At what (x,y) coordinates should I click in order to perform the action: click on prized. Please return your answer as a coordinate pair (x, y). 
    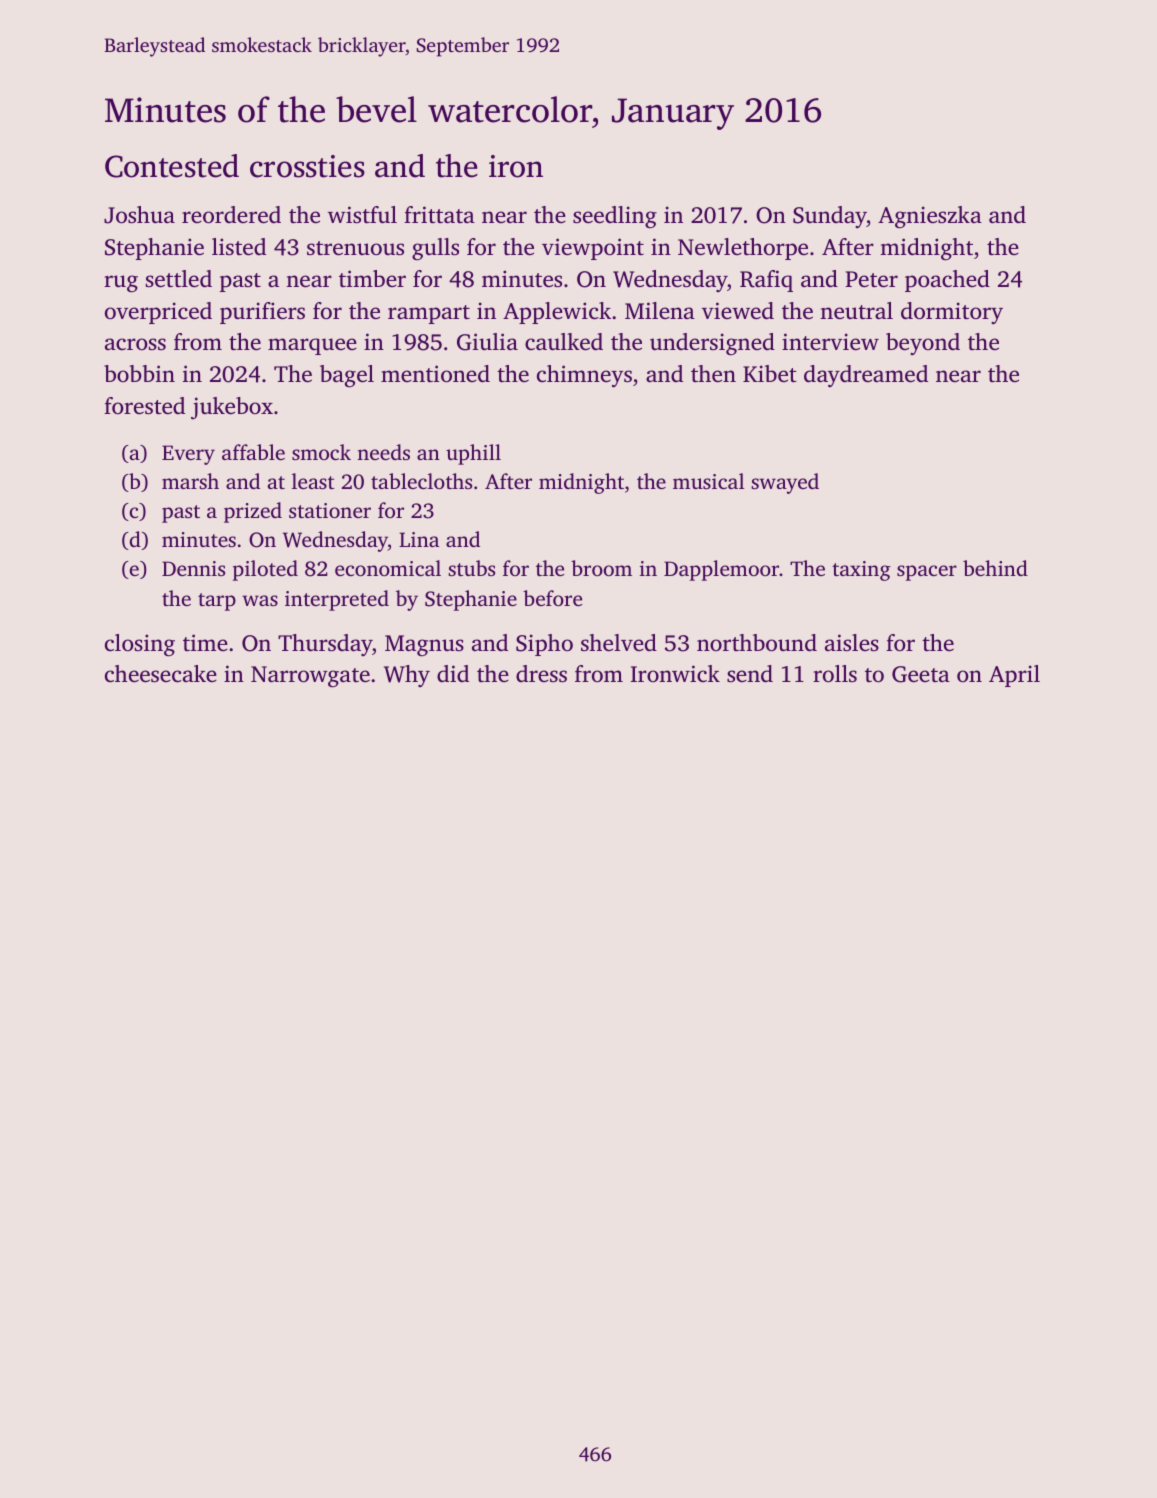
    Looking at the image, I should click on (253, 512).
